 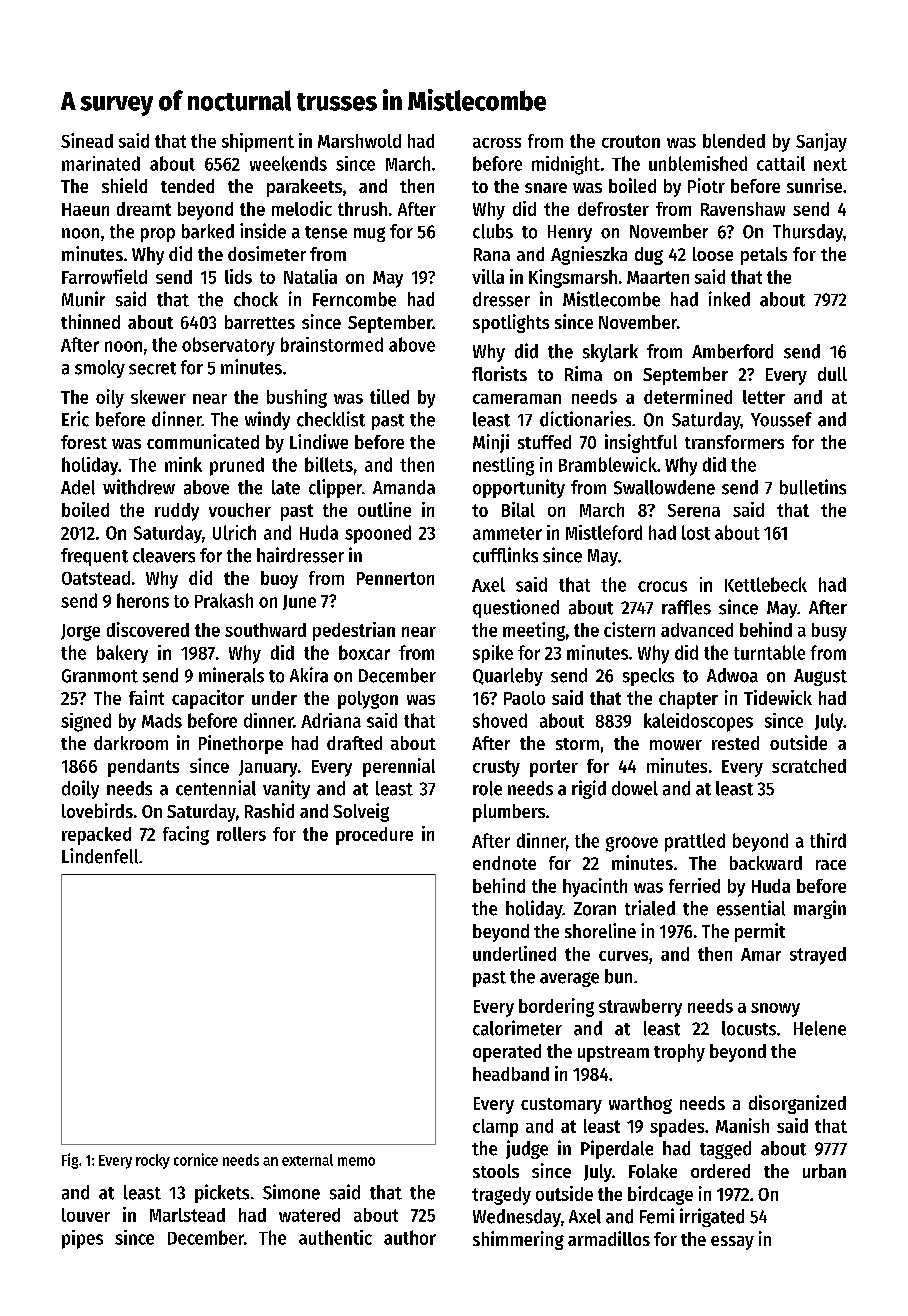 What do you see at coordinates (87, 140) in the screenshot?
I see `Sinead` at bounding box center [87, 140].
